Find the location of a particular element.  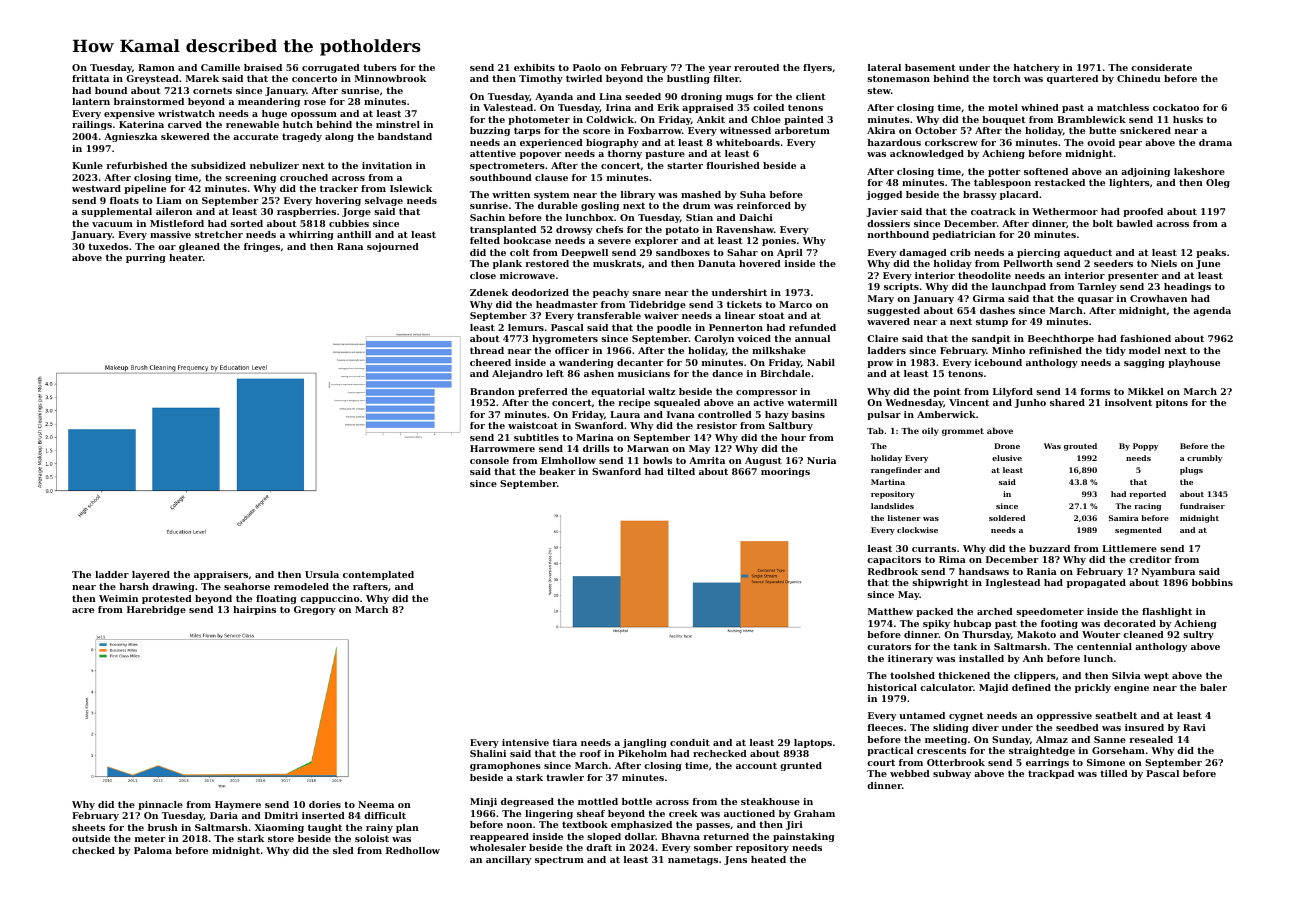

screening is located at coordinates (250, 178).
